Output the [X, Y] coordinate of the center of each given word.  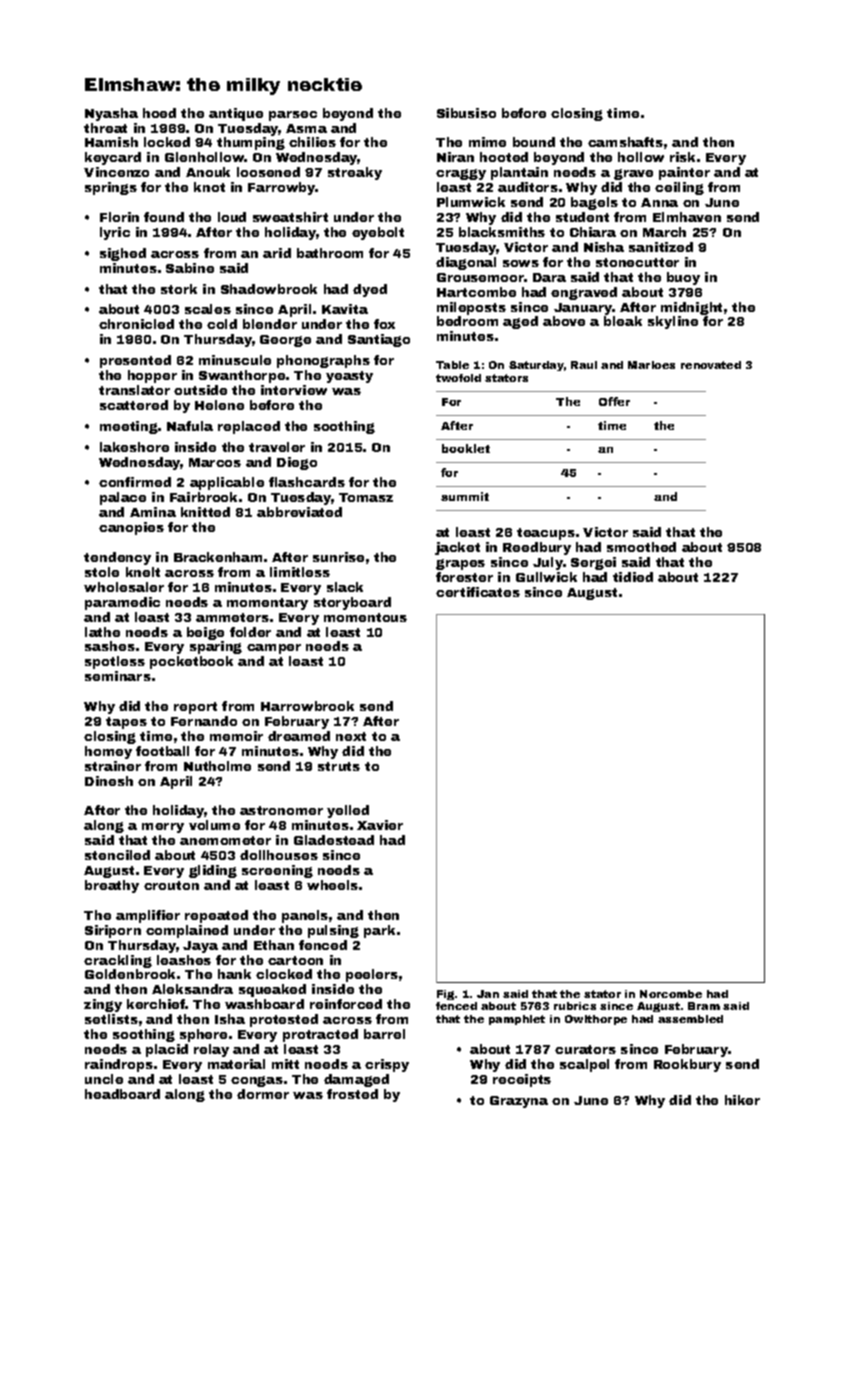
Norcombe [671, 994]
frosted [352, 1094]
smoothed [641, 547]
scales [208, 309]
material [236, 1064]
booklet [466, 448]
